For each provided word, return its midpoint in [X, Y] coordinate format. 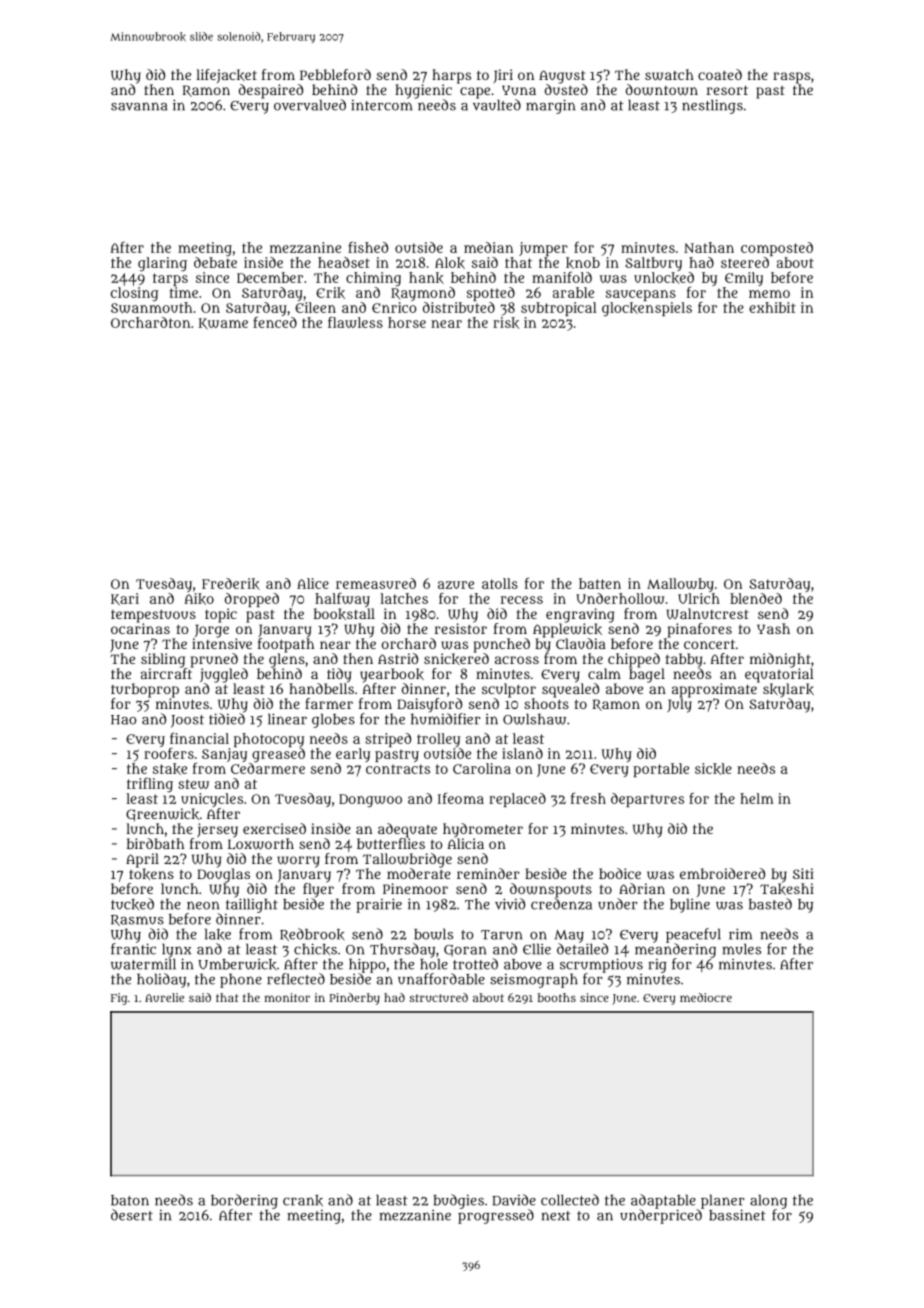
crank [303, 1201]
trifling [150, 785]
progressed [496, 1216]
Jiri [503, 76]
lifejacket [227, 76]
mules [741, 949]
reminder [488, 873]
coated [720, 74]
